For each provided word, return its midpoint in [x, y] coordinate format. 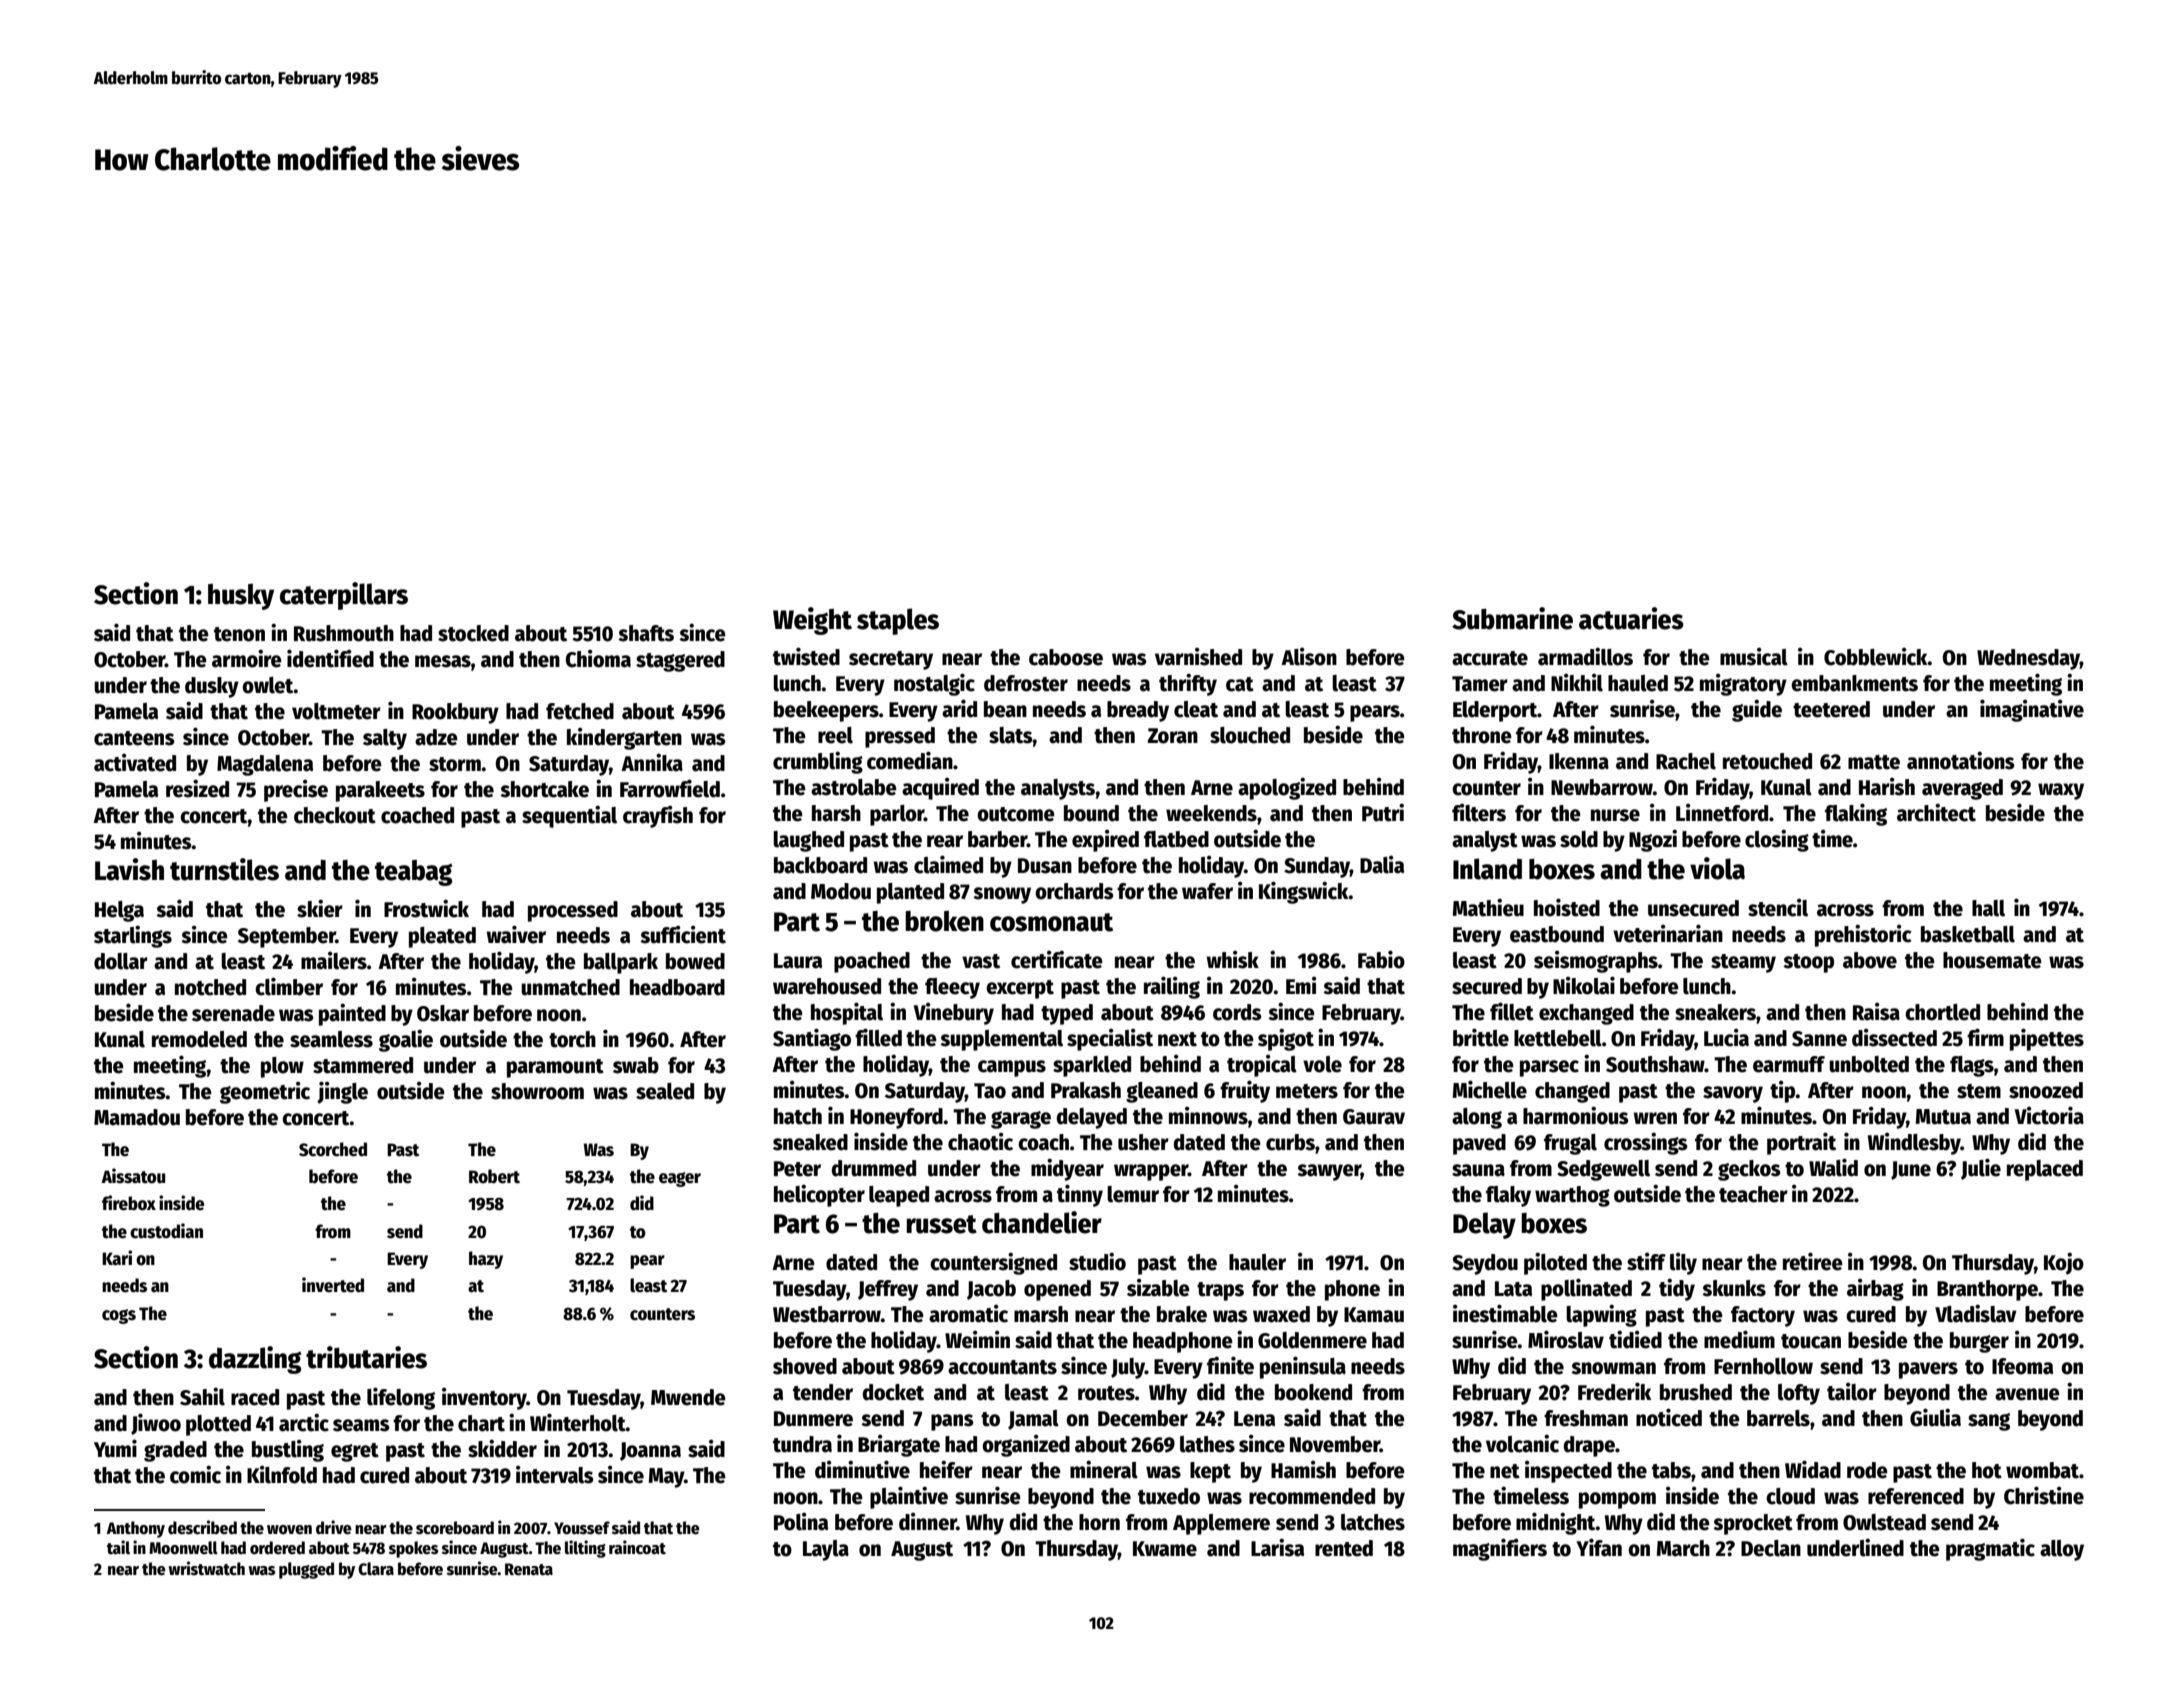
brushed [1696, 1392]
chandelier [1042, 1222]
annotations [1961, 760]
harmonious [1576, 1115]
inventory [484, 1398]
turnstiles [224, 869]
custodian [166, 1231]
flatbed [1176, 839]
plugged [306, 1570]
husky [241, 596]
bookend [1313, 1392]
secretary [891, 660]
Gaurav [1374, 1117]
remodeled [199, 1039]
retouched [1767, 761]
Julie [1981, 1169]
